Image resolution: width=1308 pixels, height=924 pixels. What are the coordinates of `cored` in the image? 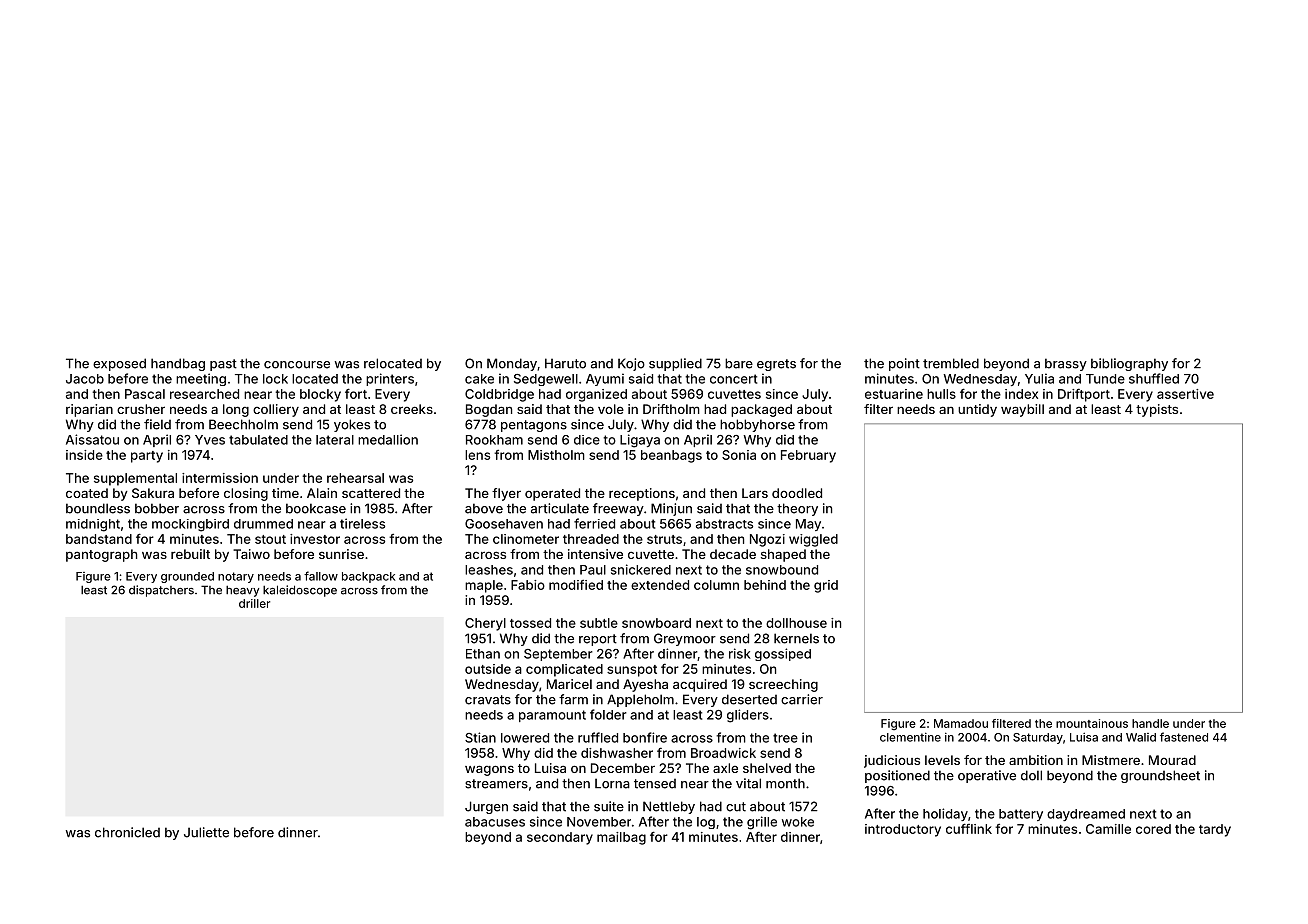 It's located at (1153, 829).
